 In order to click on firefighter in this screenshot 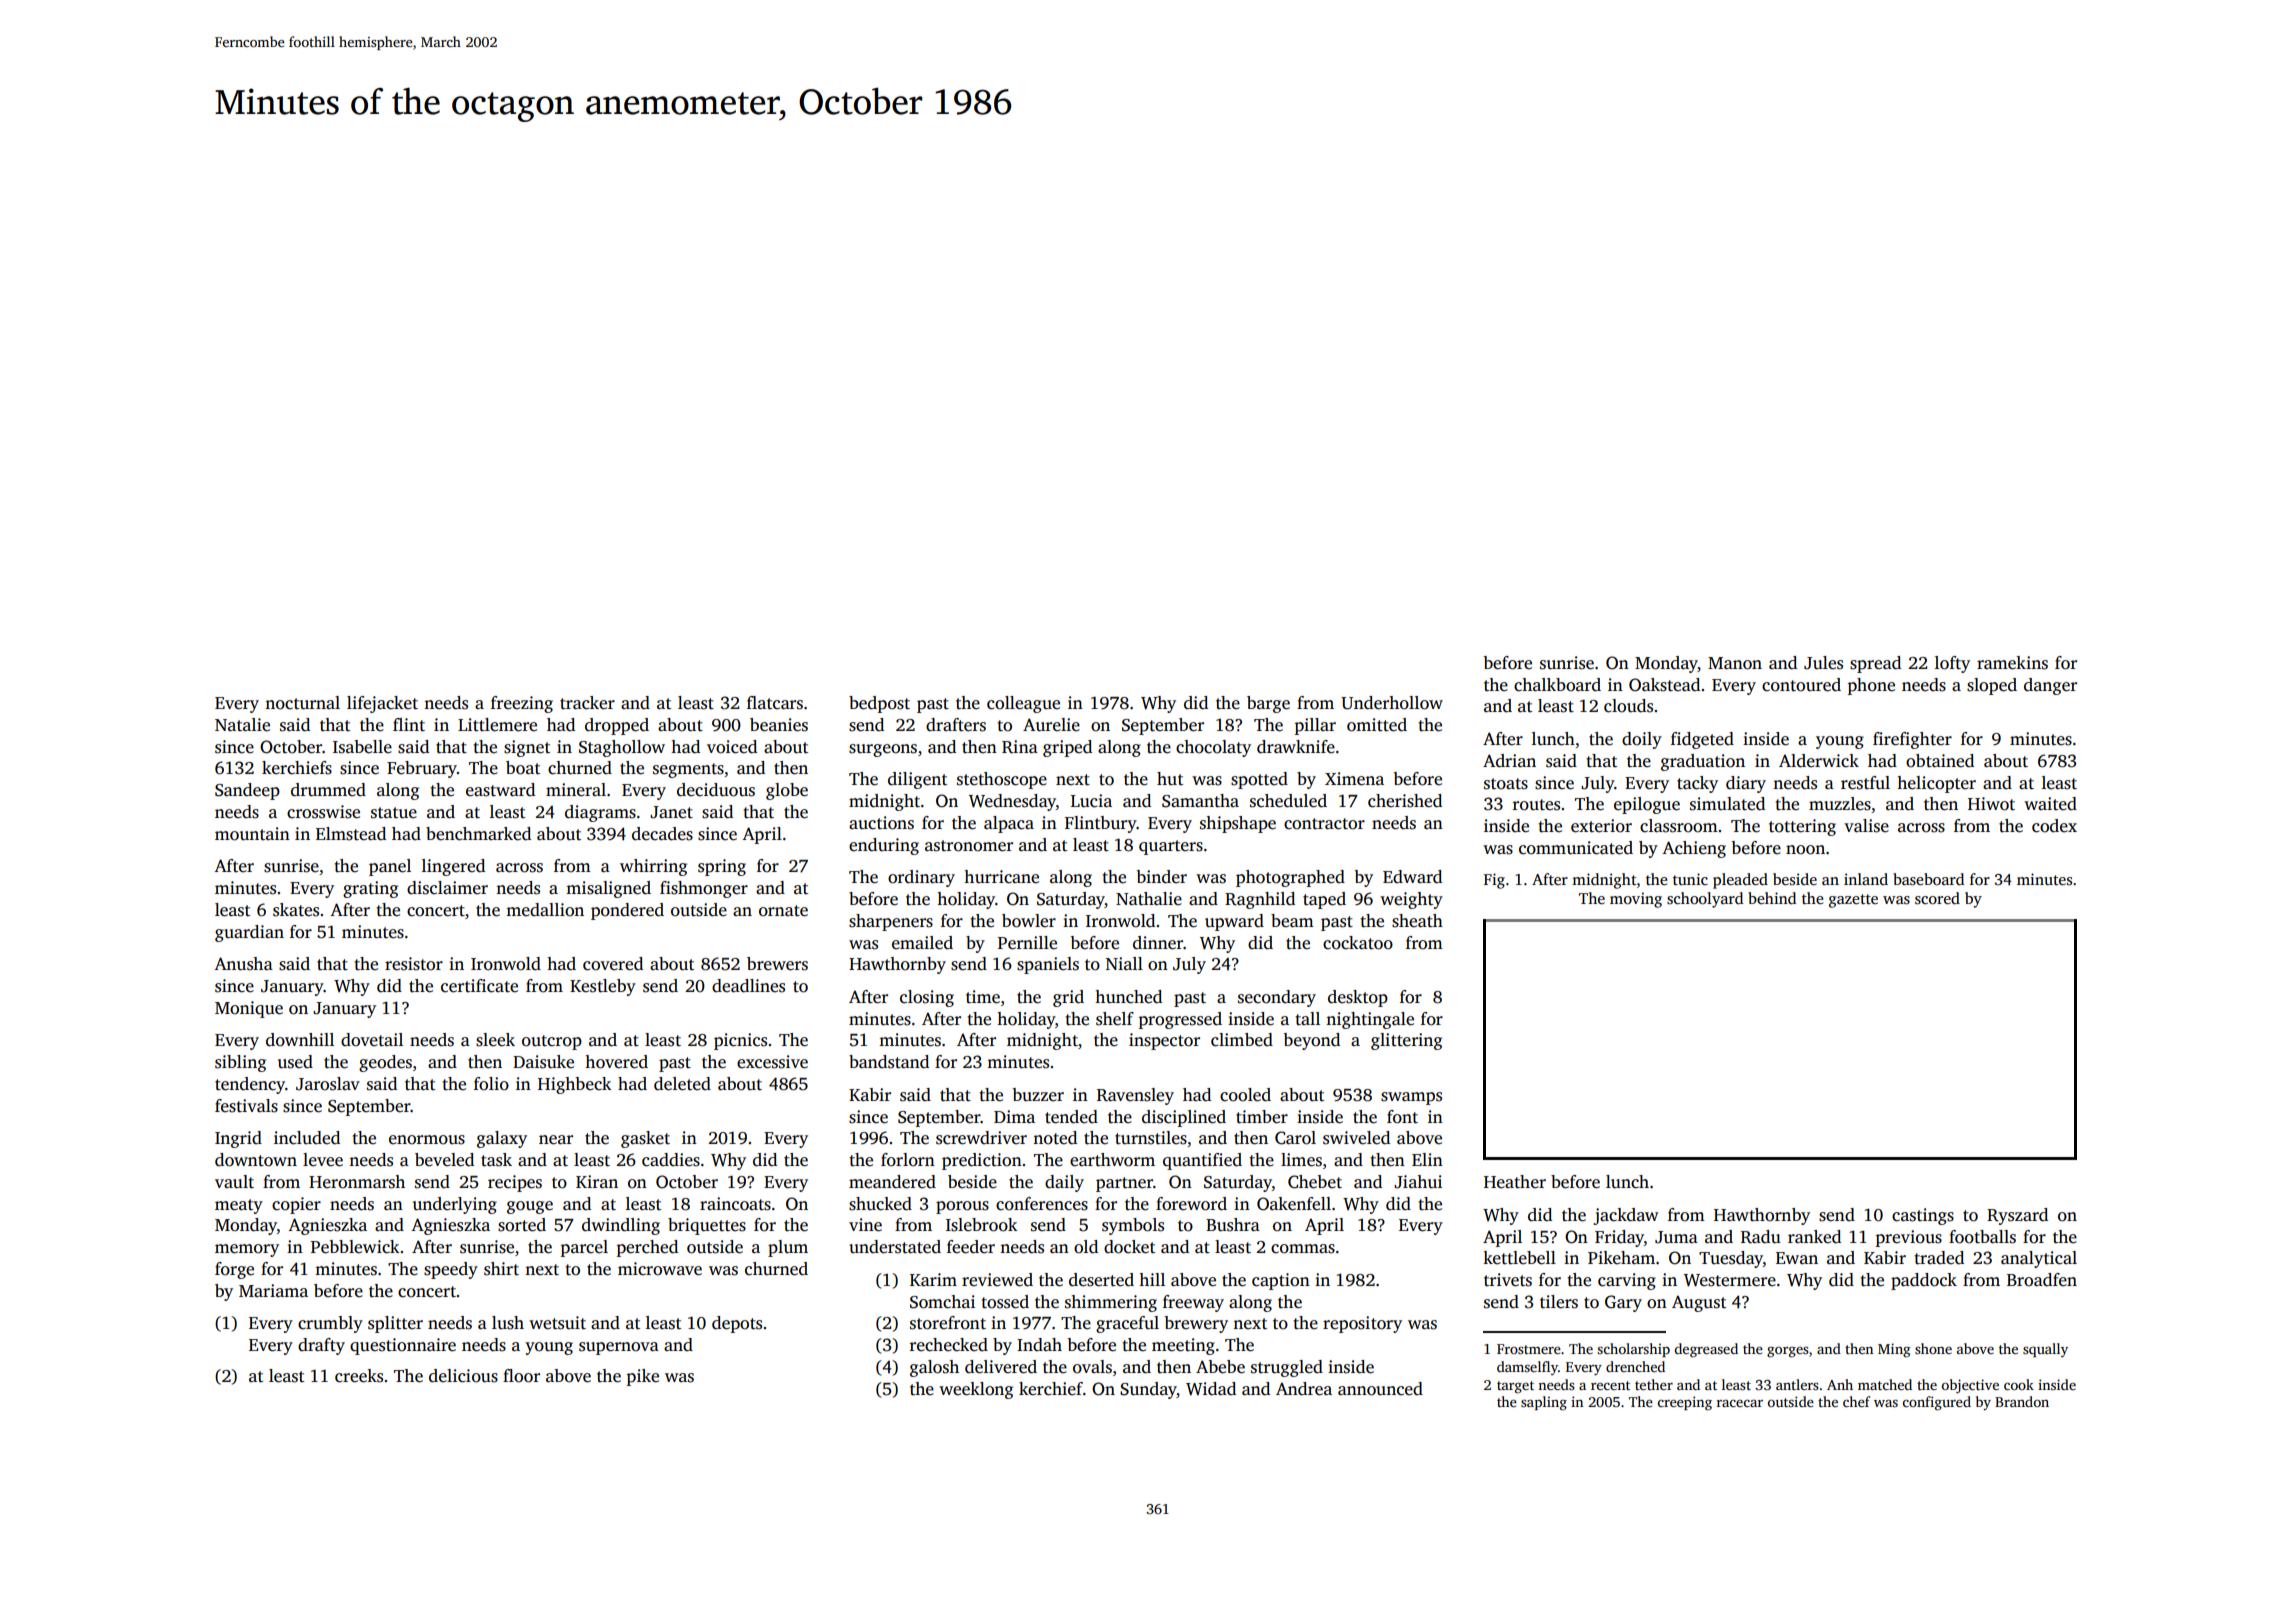, I will do `click(1912, 740)`.
